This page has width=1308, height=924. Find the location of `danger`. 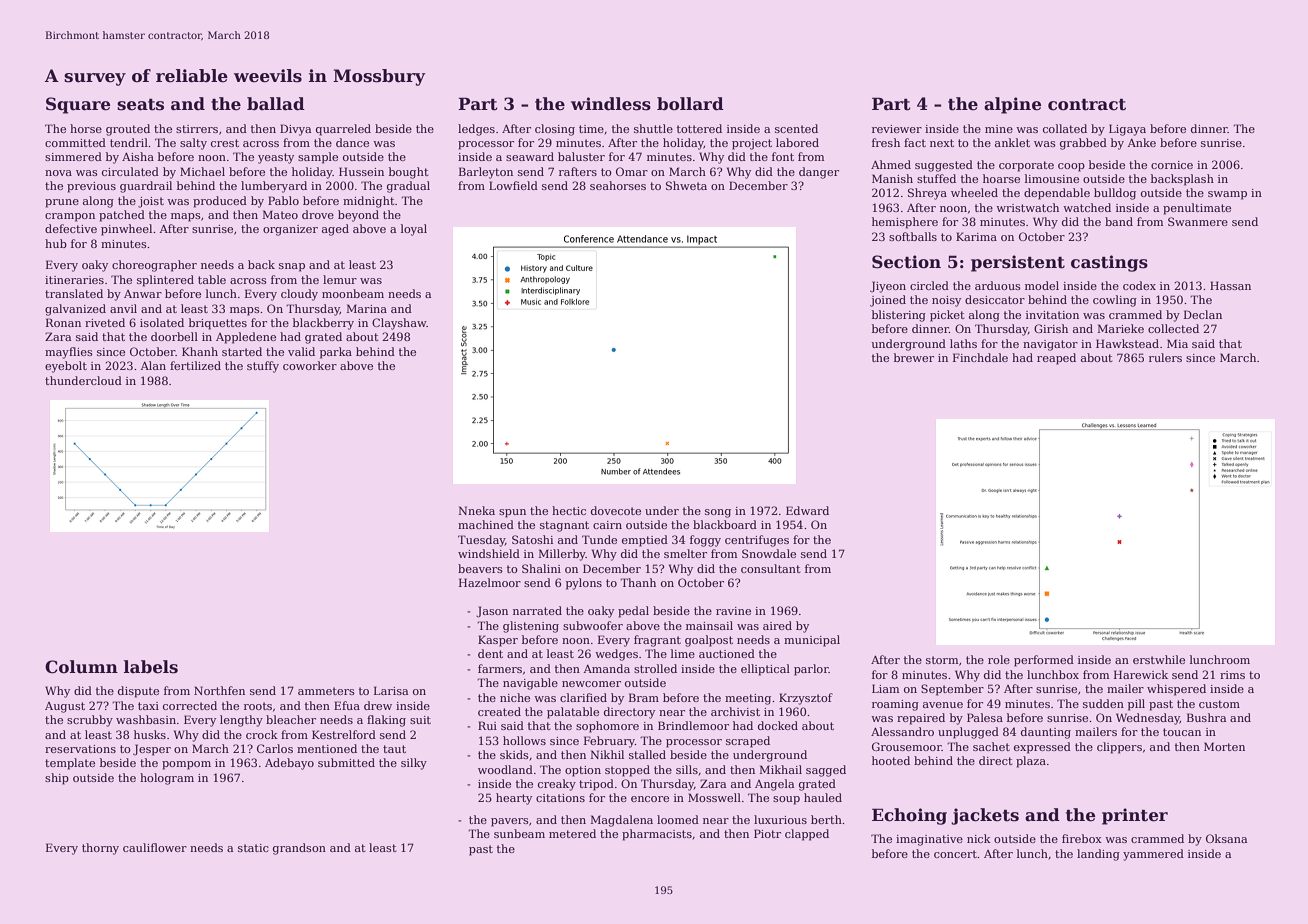

danger is located at coordinates (819, 173).
